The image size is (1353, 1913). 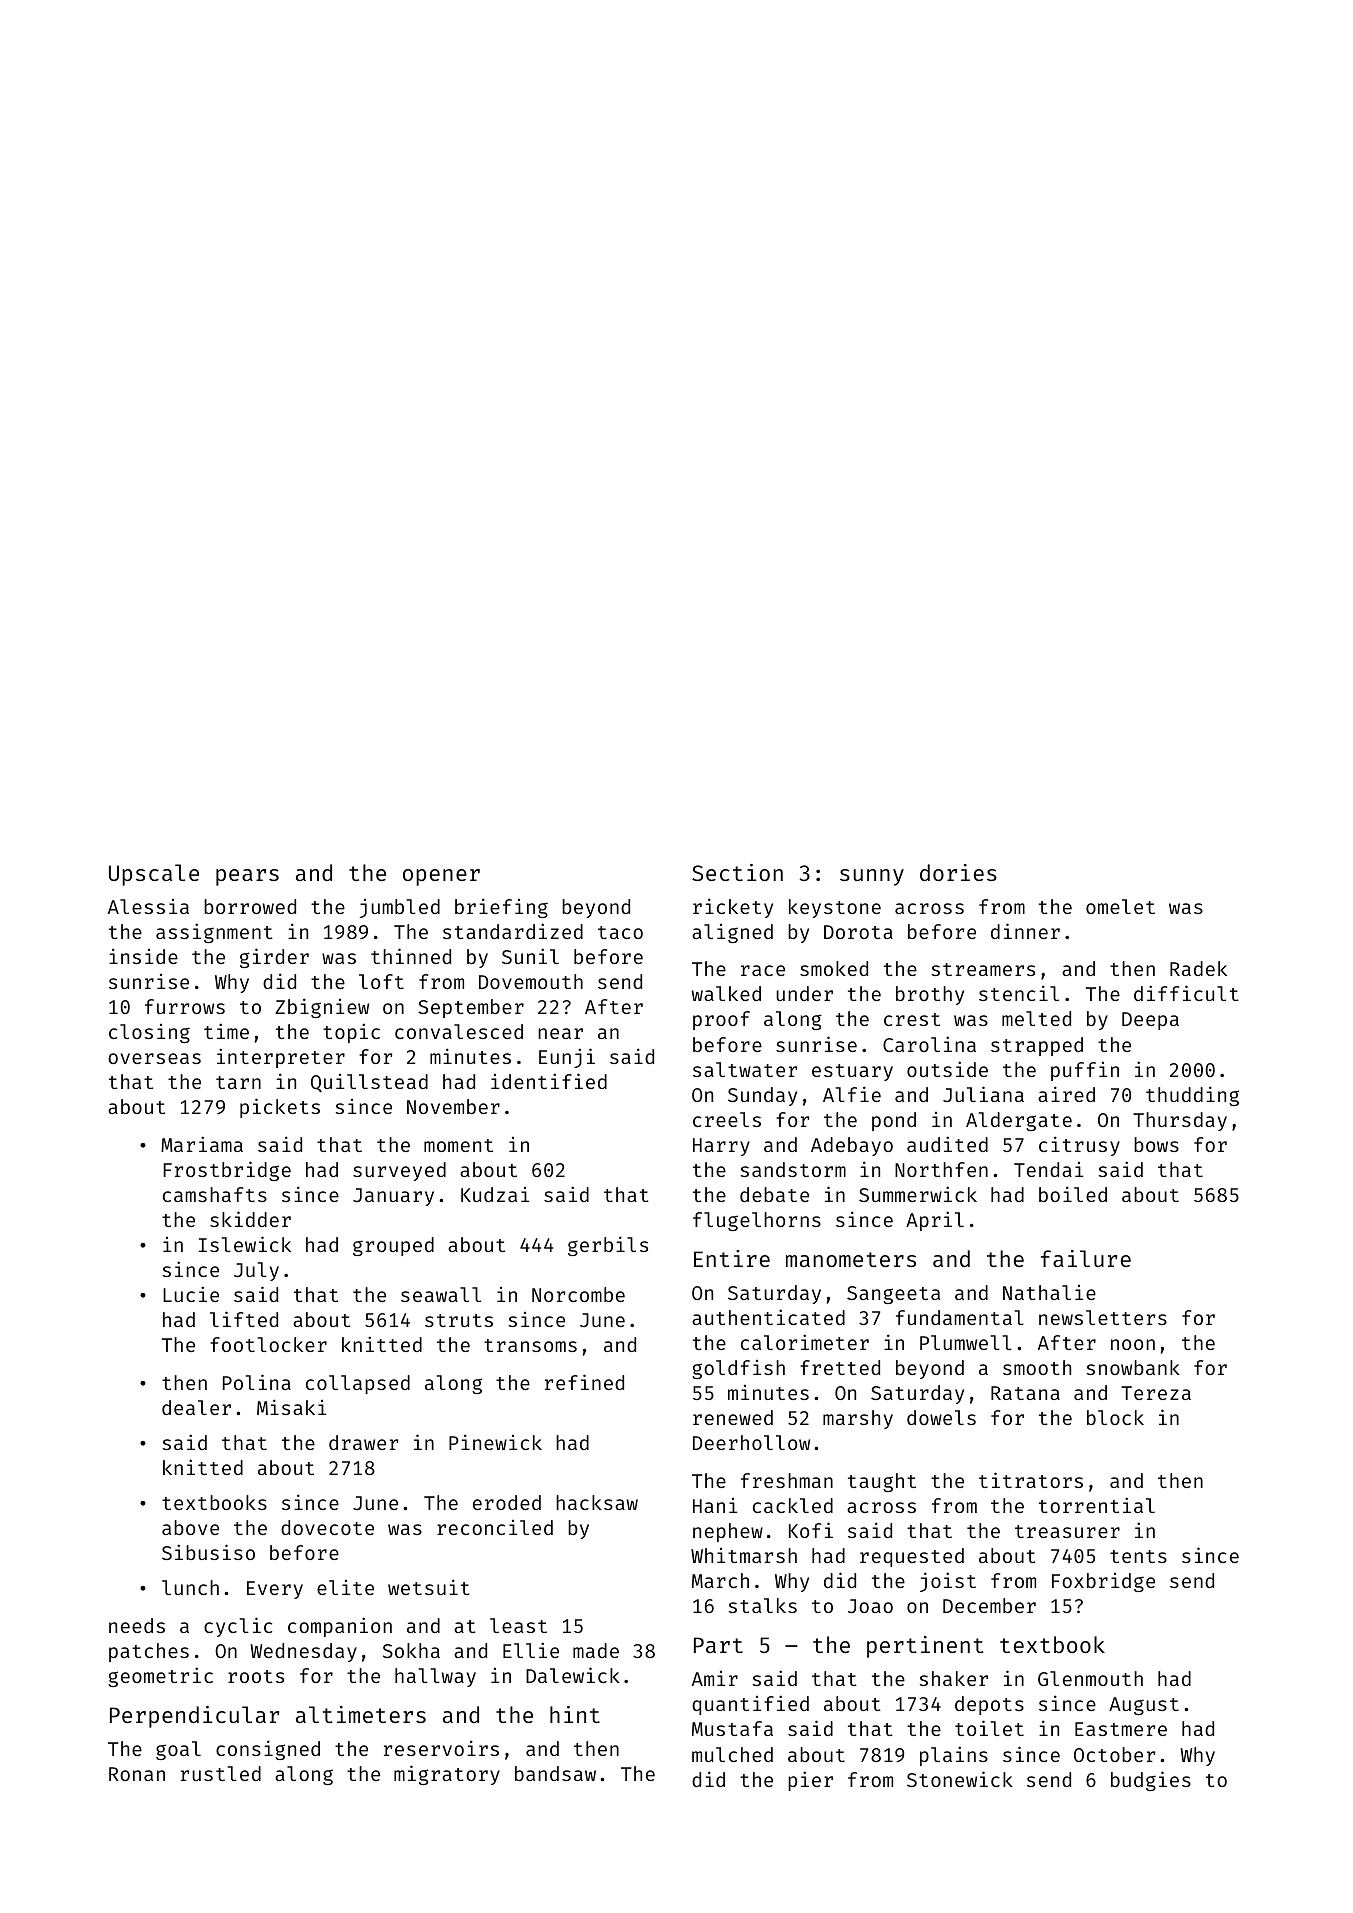 What do you see at coordinates (191, 1294) in the image?
I see `Lucie` at bounding box center [191, 1294].
